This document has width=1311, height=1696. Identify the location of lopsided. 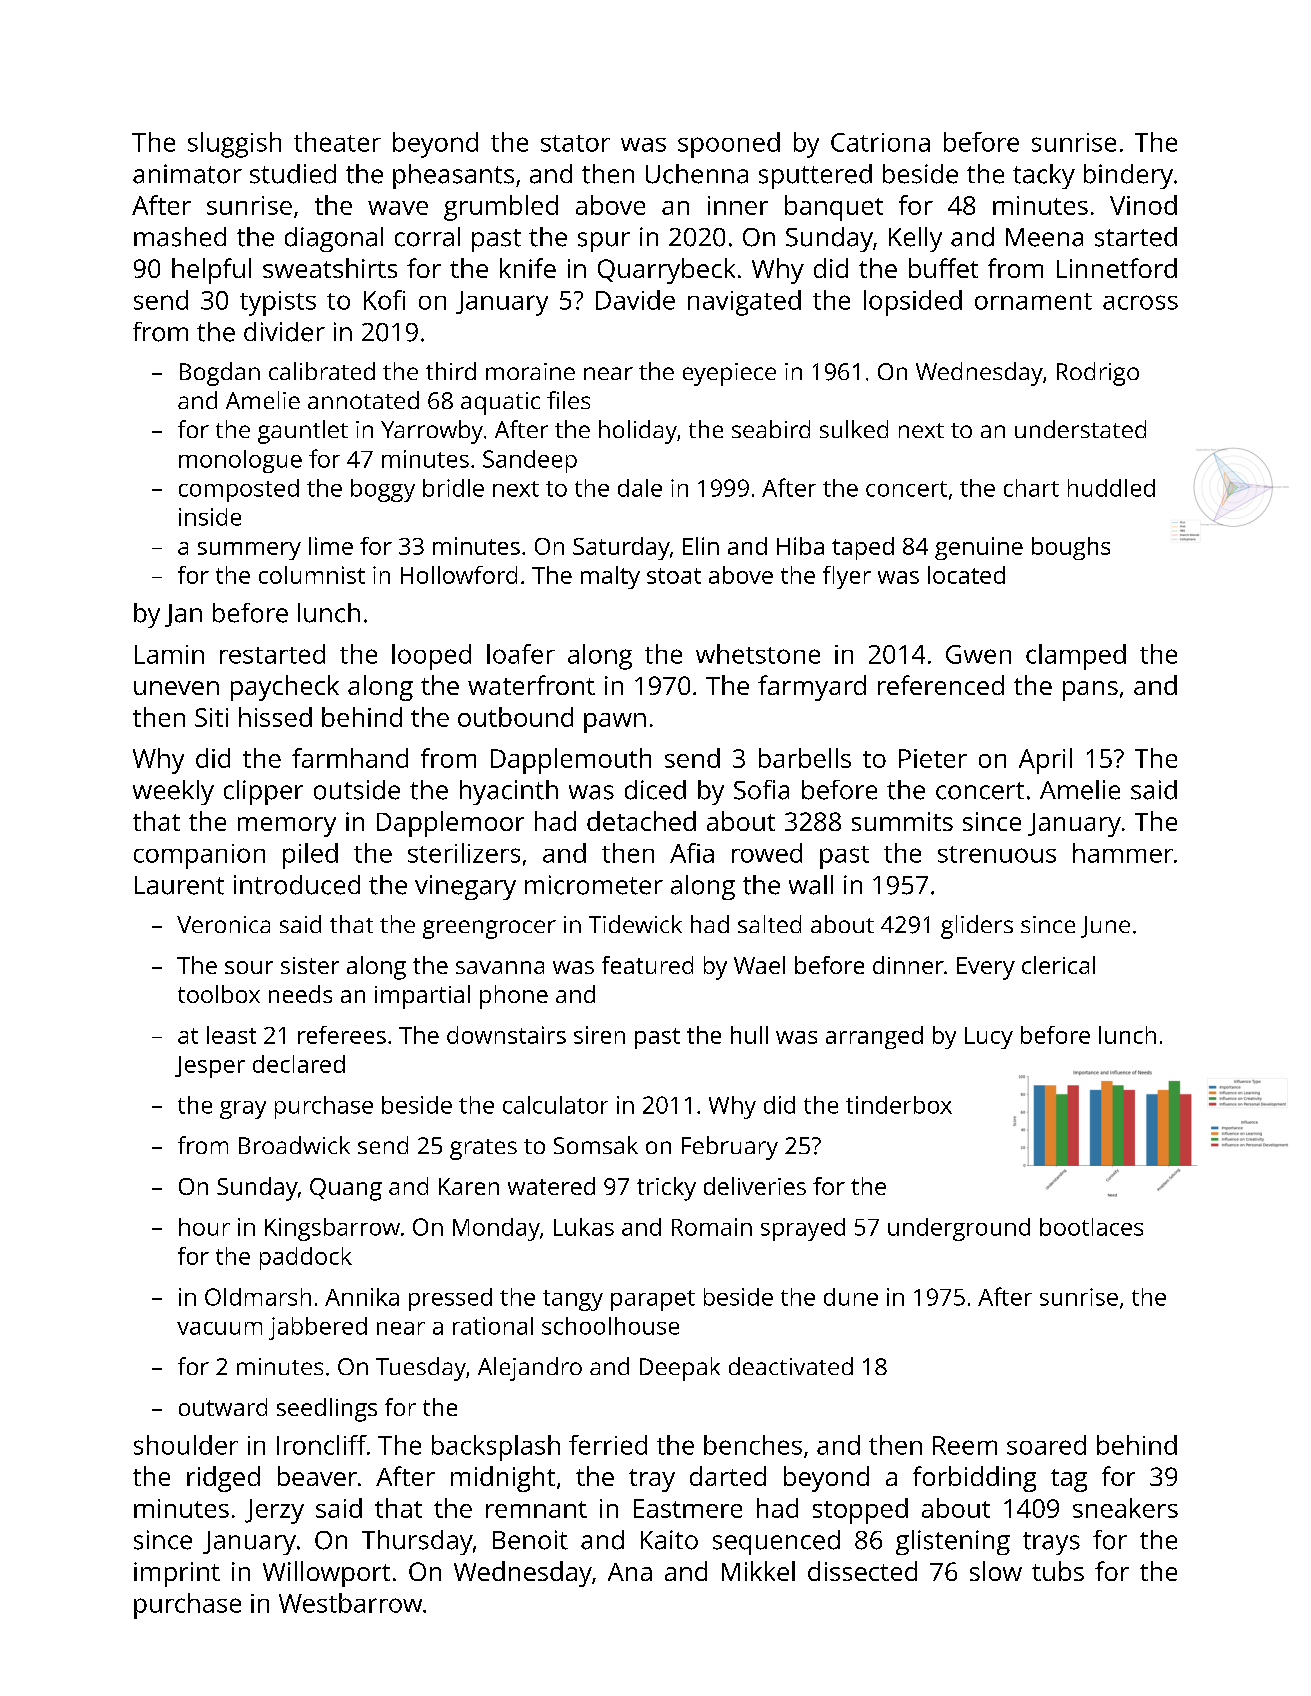
(913, 303).
